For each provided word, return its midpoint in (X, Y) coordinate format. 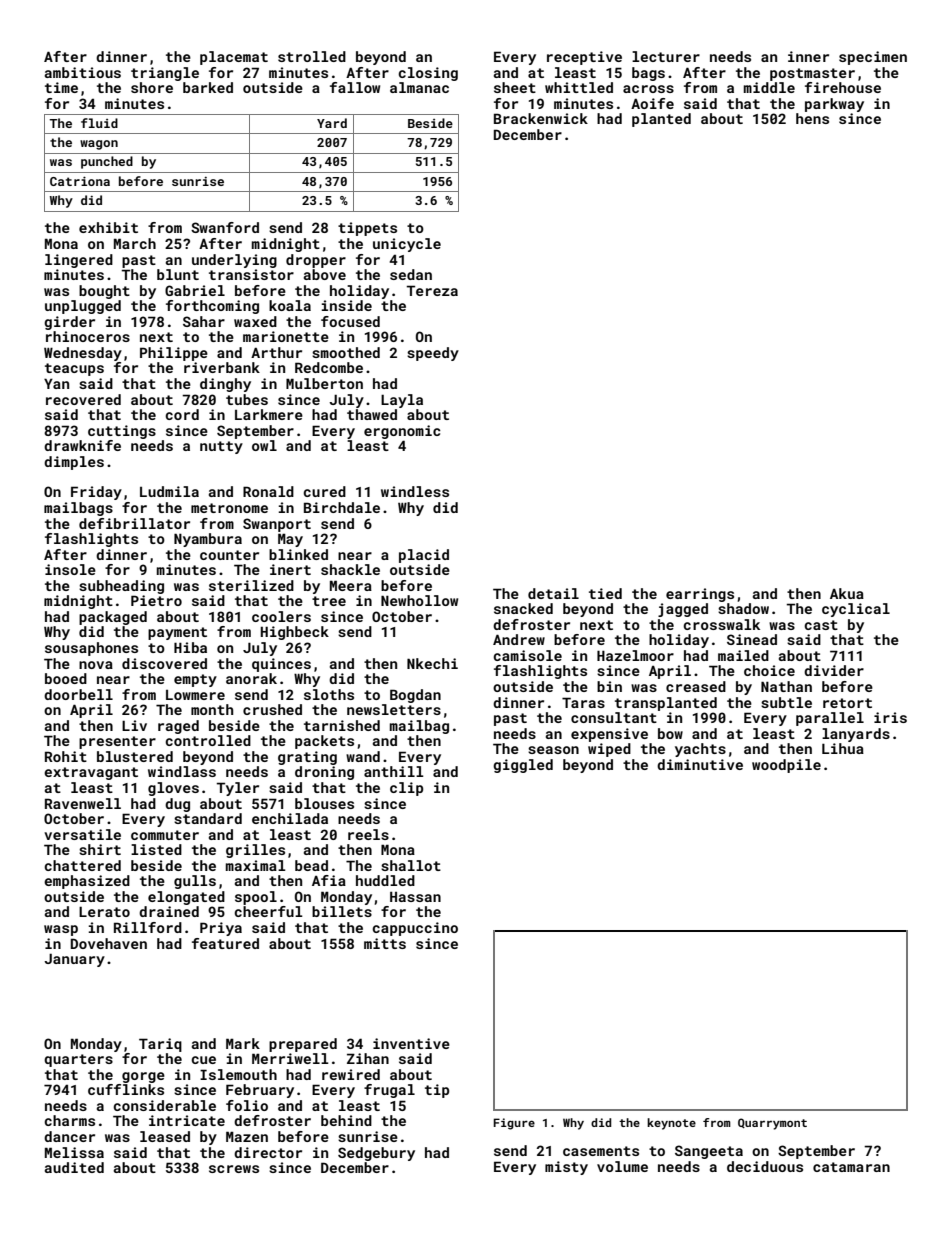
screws (234, 1169)
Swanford (225, 227)
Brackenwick (541, 118)
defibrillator (134, 523)
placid (424, 556)
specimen (873, 58)
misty (566, 1168)
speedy (433, 354)
